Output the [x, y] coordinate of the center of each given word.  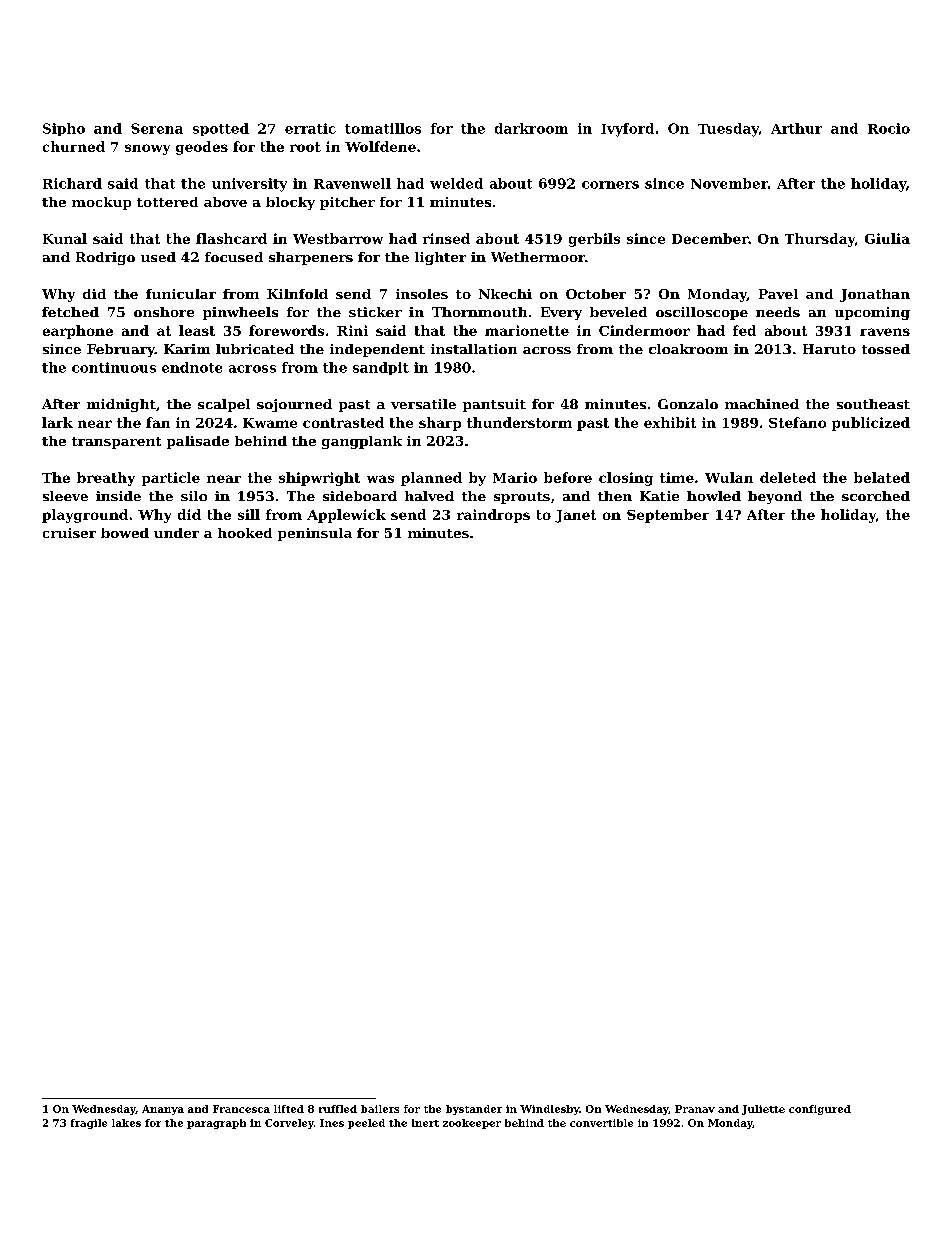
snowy [147, 149]
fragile [89, 1124]
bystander [474, 1110]
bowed [125, 533]
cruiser [69, 533]
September [668, 516]
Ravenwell [352, 183]
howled [714, 496]
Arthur [796, 128]
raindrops [493, 516]
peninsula [315, 534]
